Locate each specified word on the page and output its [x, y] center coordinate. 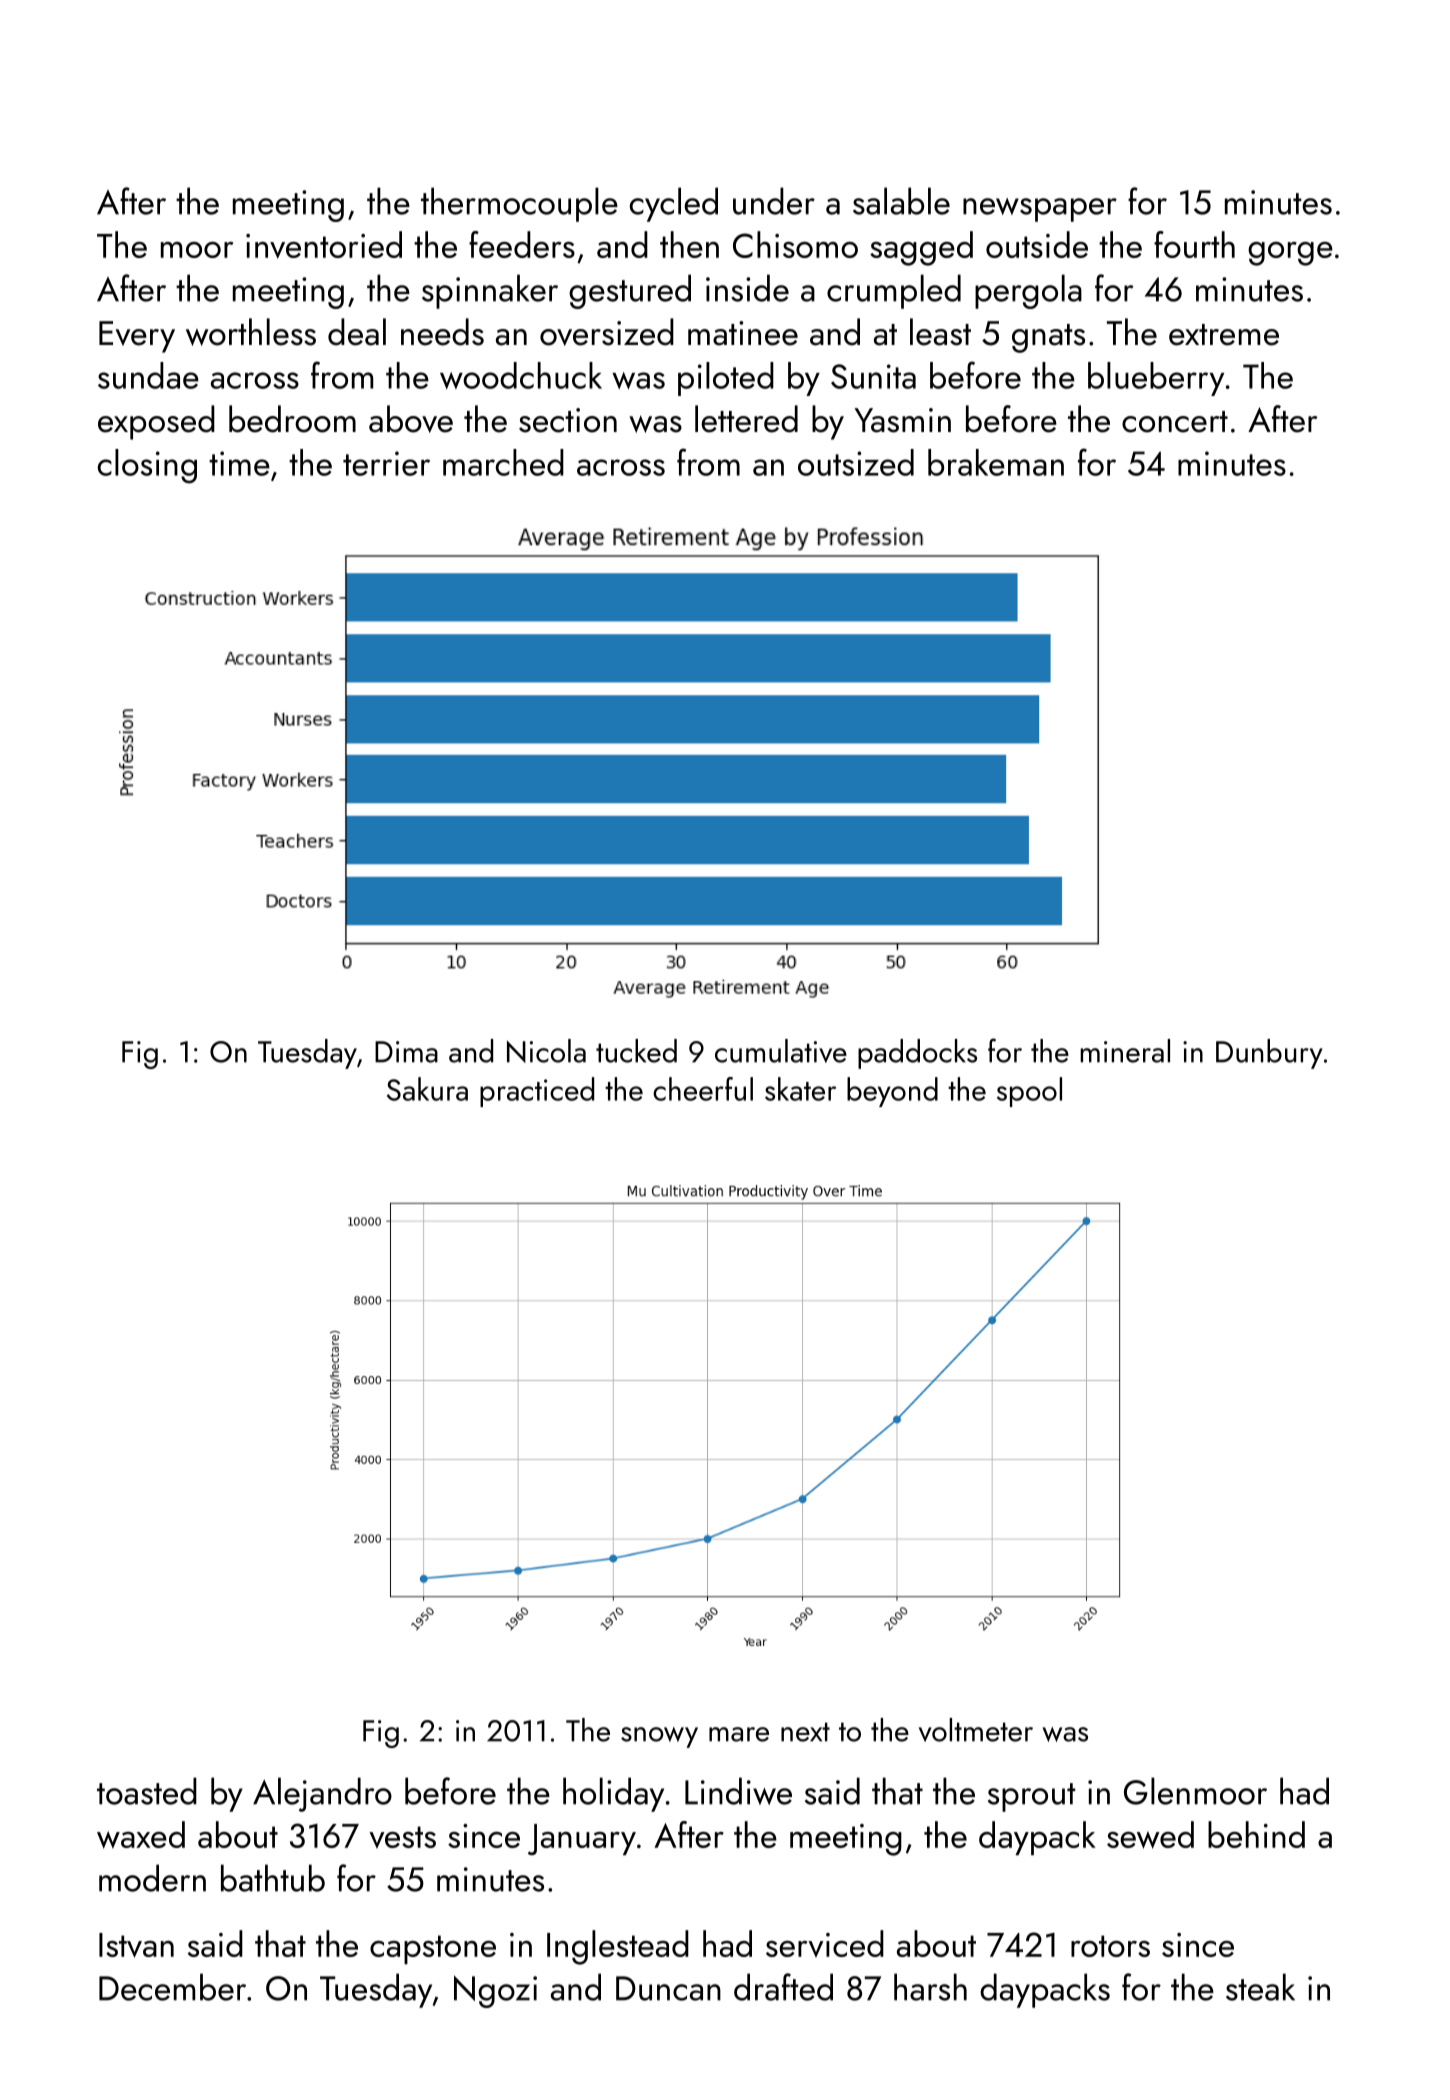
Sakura [427, 1089]
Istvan [136, 1945]
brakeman [996, 462]
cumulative [781, 1051]
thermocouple [519, 204]
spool [1029, 1092]
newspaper [1040, 210]
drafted [783, 1987]
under [774, 201]
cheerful [703, 1089]
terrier [386, 463]
